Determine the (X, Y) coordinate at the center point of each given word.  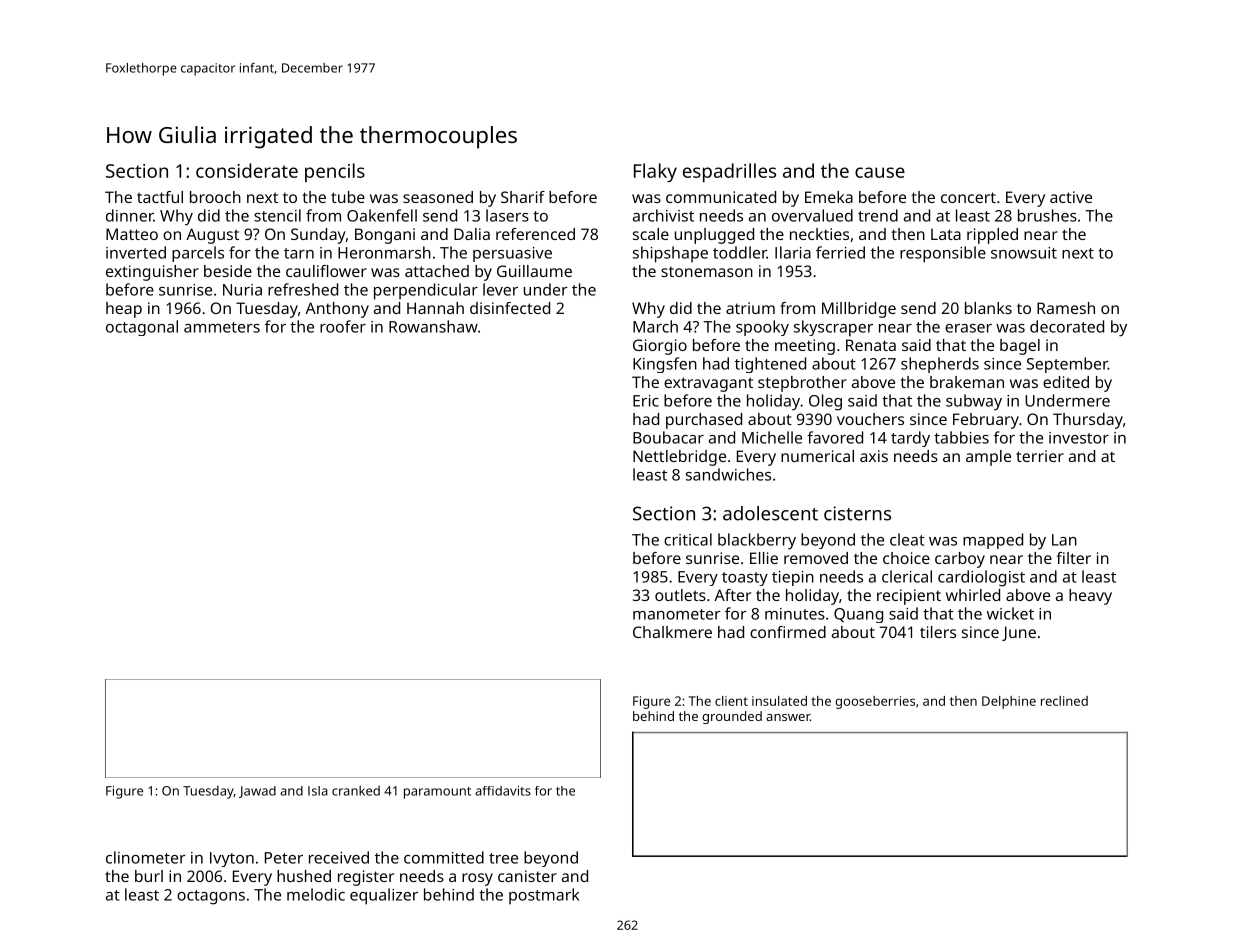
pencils (335, 172)
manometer (677, 614)
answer (788, 717)
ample (988, 458)
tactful (160, 197)
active (1071, 197)
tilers (938, 632)
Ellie (764, 558)
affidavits (503, 791)
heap (124, 310)
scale (651, 234)
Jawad (257, 792)
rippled (992, 236)
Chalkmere (672, 632)
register (366, 878)
